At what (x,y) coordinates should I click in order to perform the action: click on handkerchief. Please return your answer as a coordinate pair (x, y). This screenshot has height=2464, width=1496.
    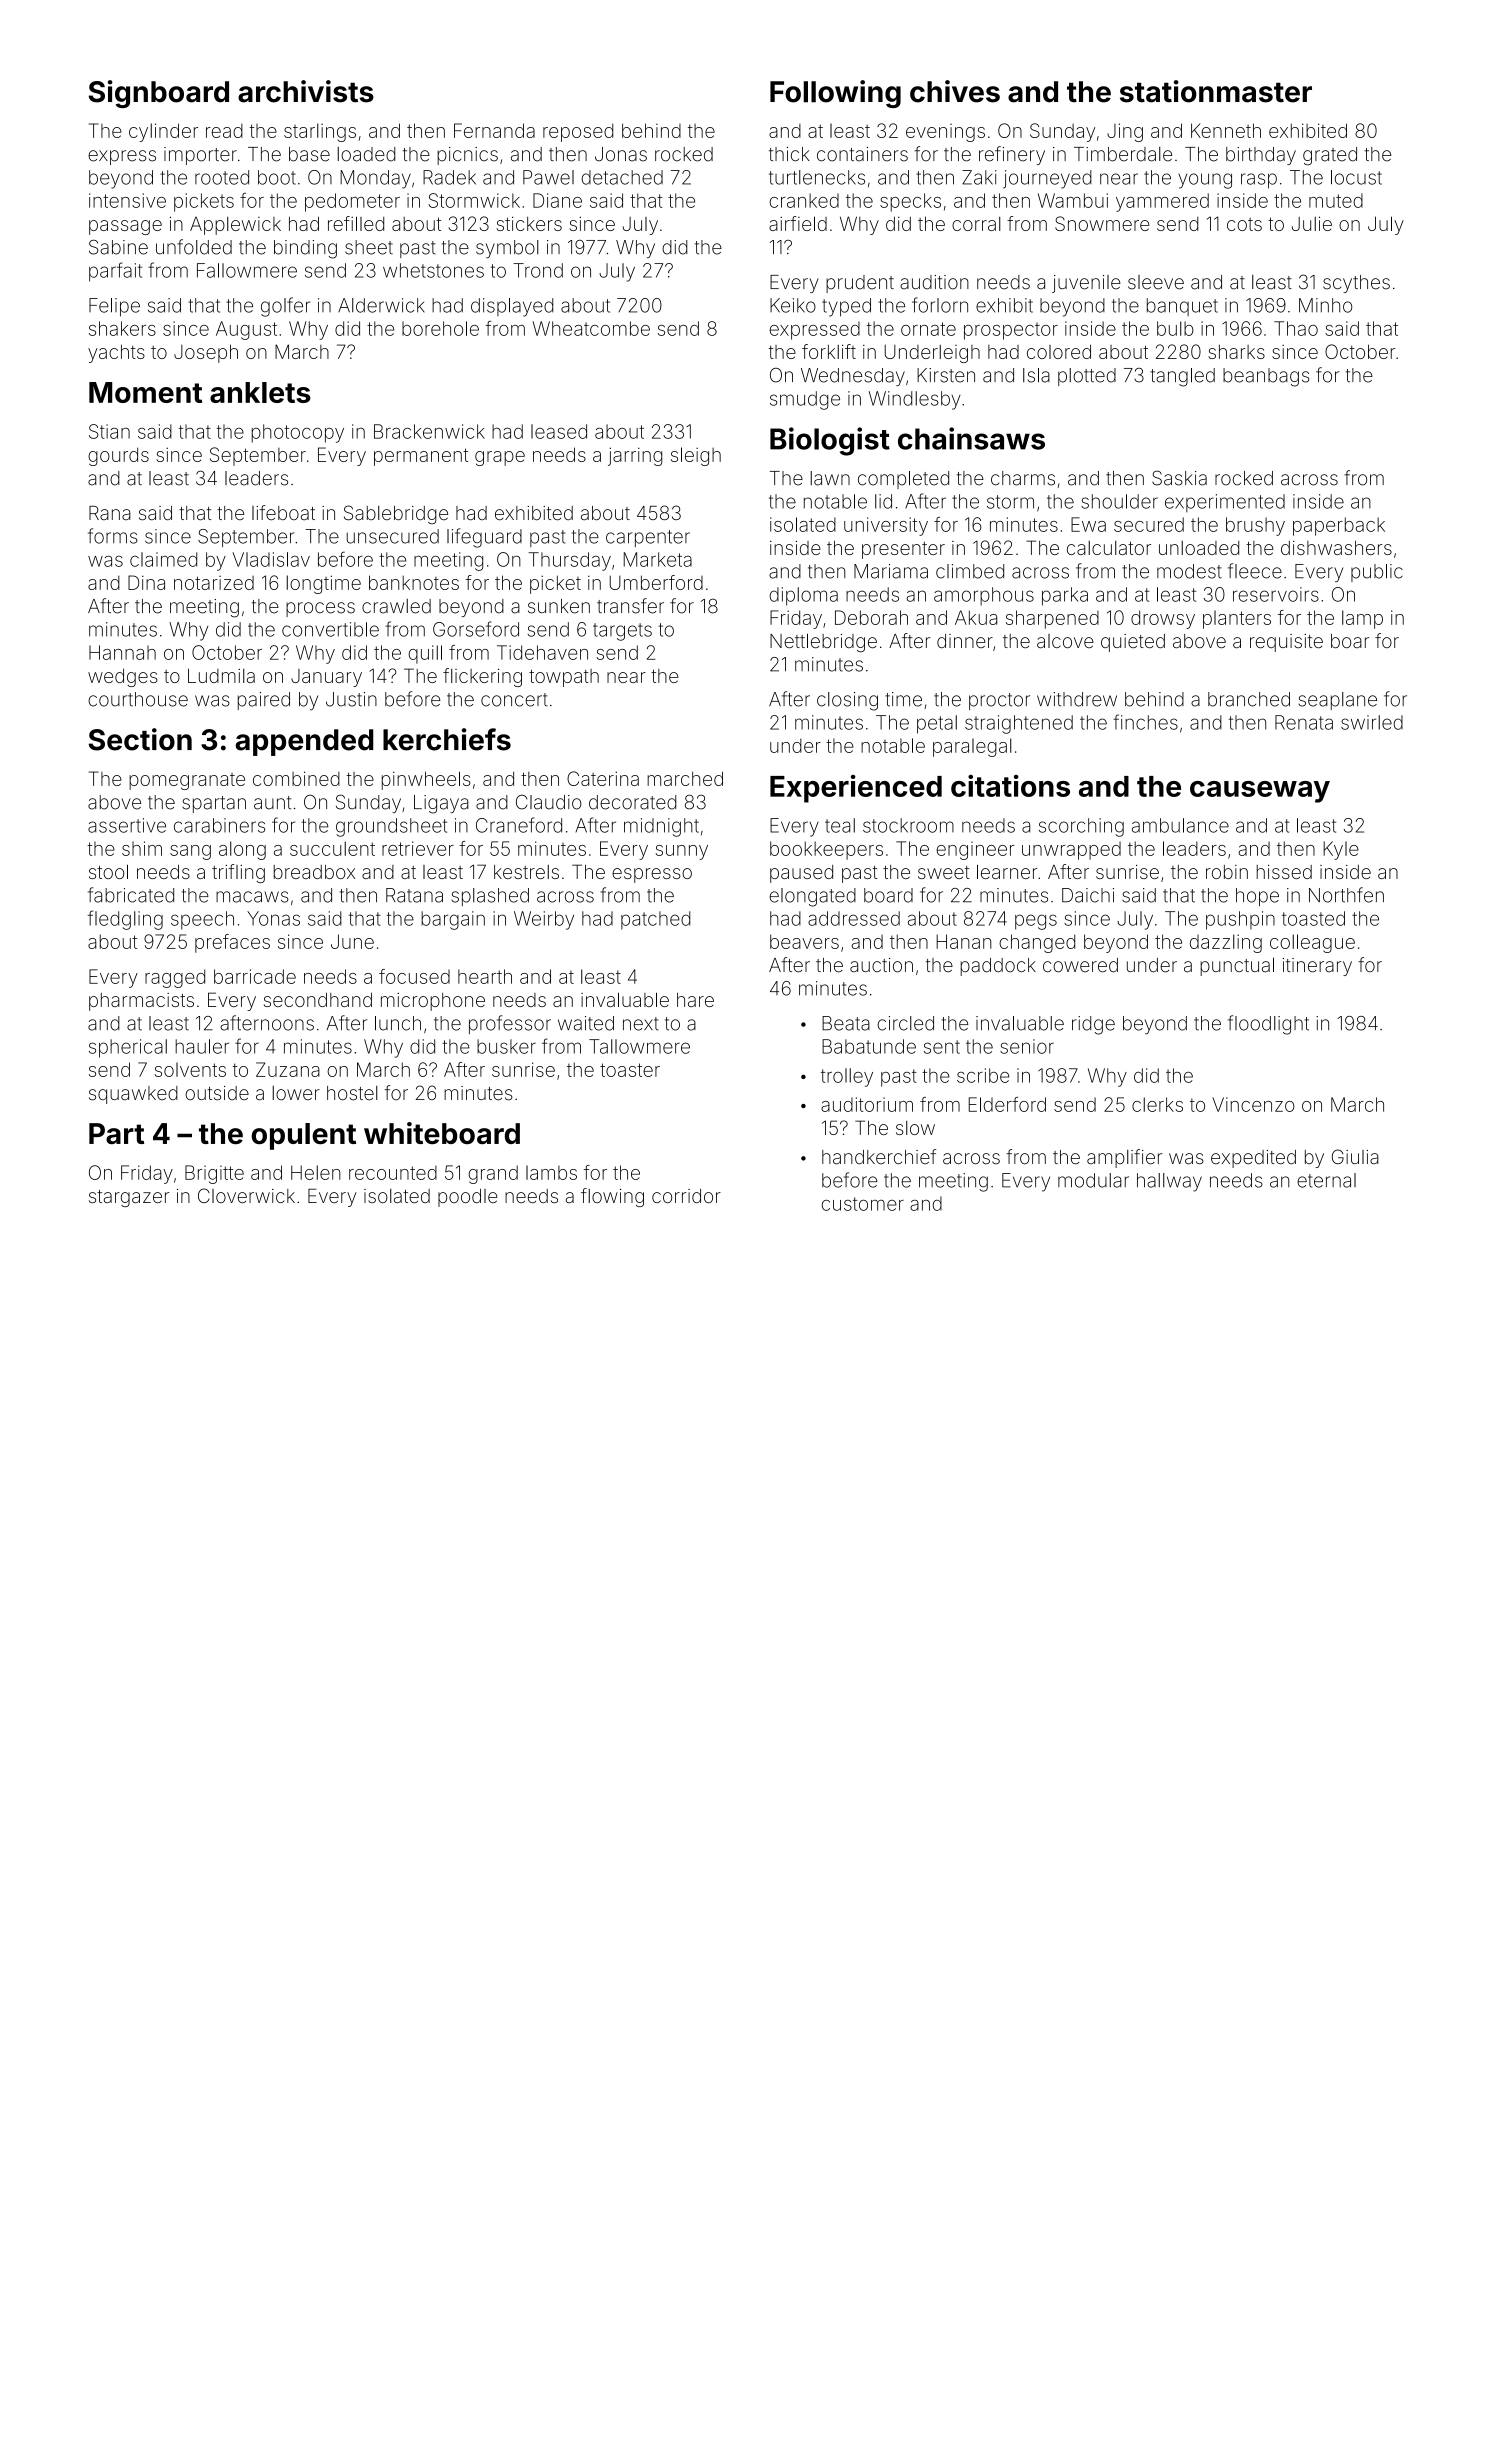
    Looking at the image, I should click on (879, 1157).
